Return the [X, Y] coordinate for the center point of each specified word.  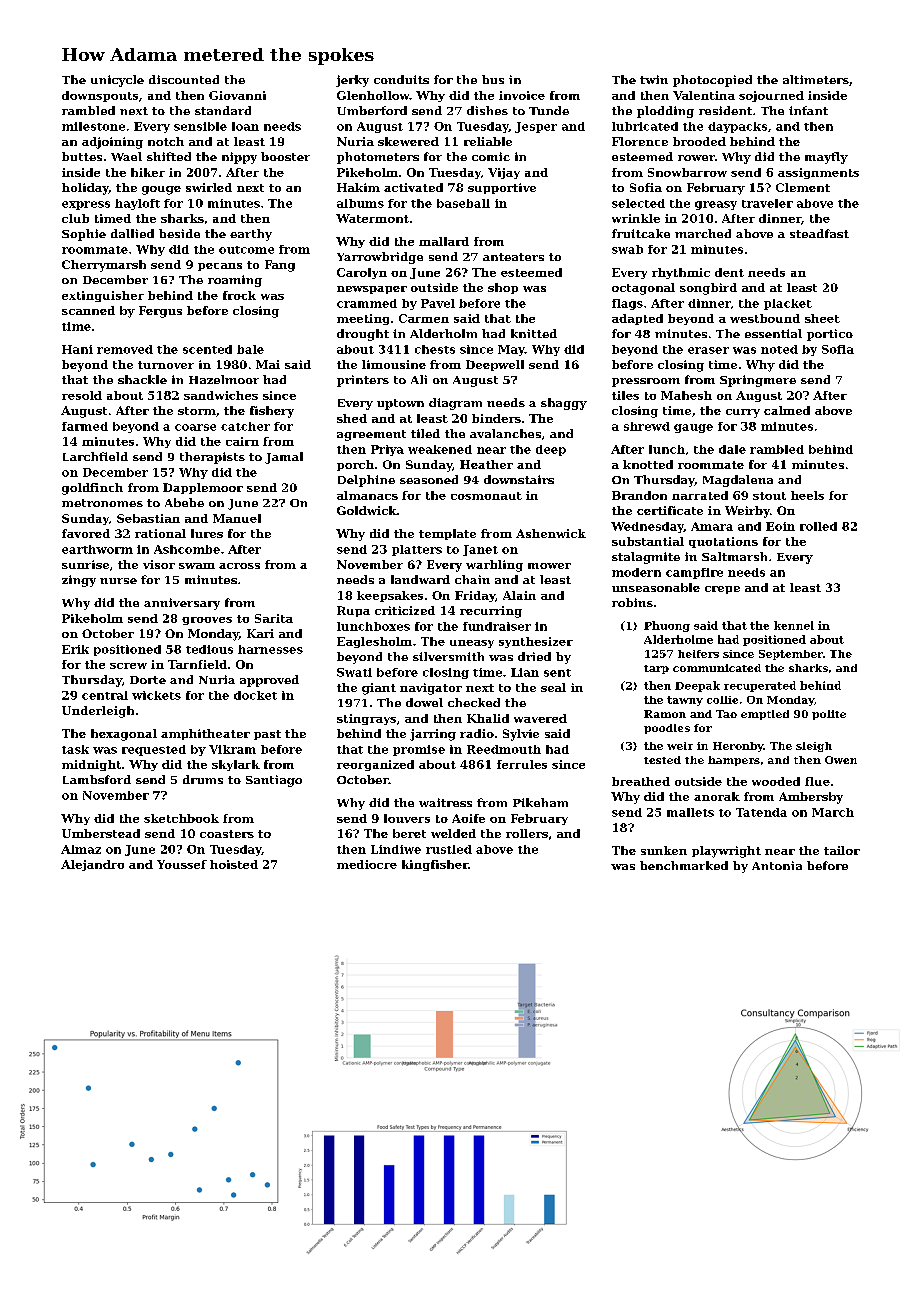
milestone [93, 126]
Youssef [182, 864]
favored [86, 533]
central [105, 695]
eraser [708, 350]
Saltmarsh [734, 556]
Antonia [777, 865]
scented [207, 349]
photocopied [712, 81]
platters [417, 550]
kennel [794, 625]
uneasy [472, 644]
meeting [363, 319]
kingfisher [435, 865]
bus [493, 79]
